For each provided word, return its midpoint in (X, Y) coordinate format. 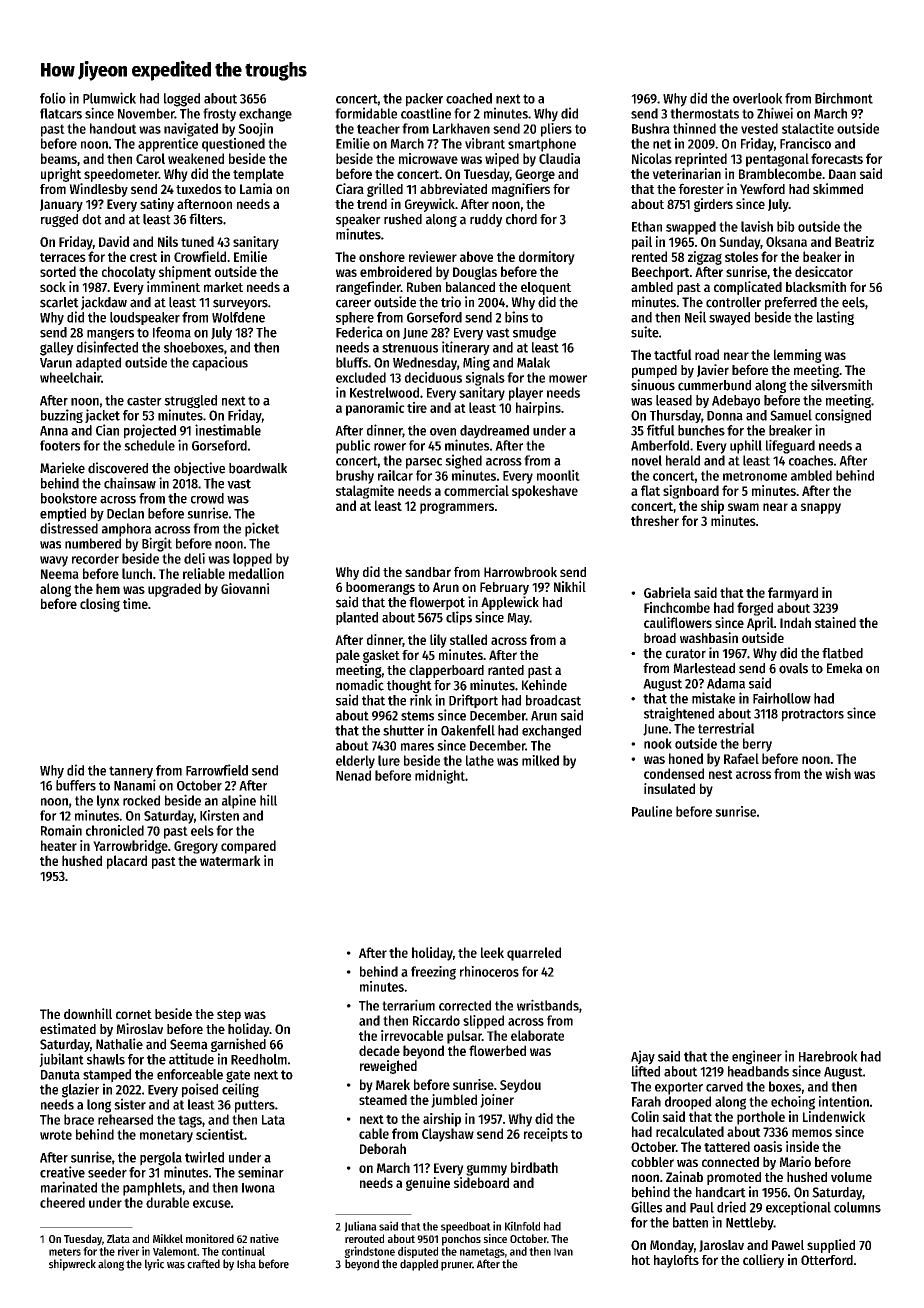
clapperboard (446, 671)
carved (724, 1086)
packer (424, 100)
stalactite (808, 128)
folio (53, 98)
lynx (108, 802)
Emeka (845, 668)
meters (65, 1252)
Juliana (360, 1226)
